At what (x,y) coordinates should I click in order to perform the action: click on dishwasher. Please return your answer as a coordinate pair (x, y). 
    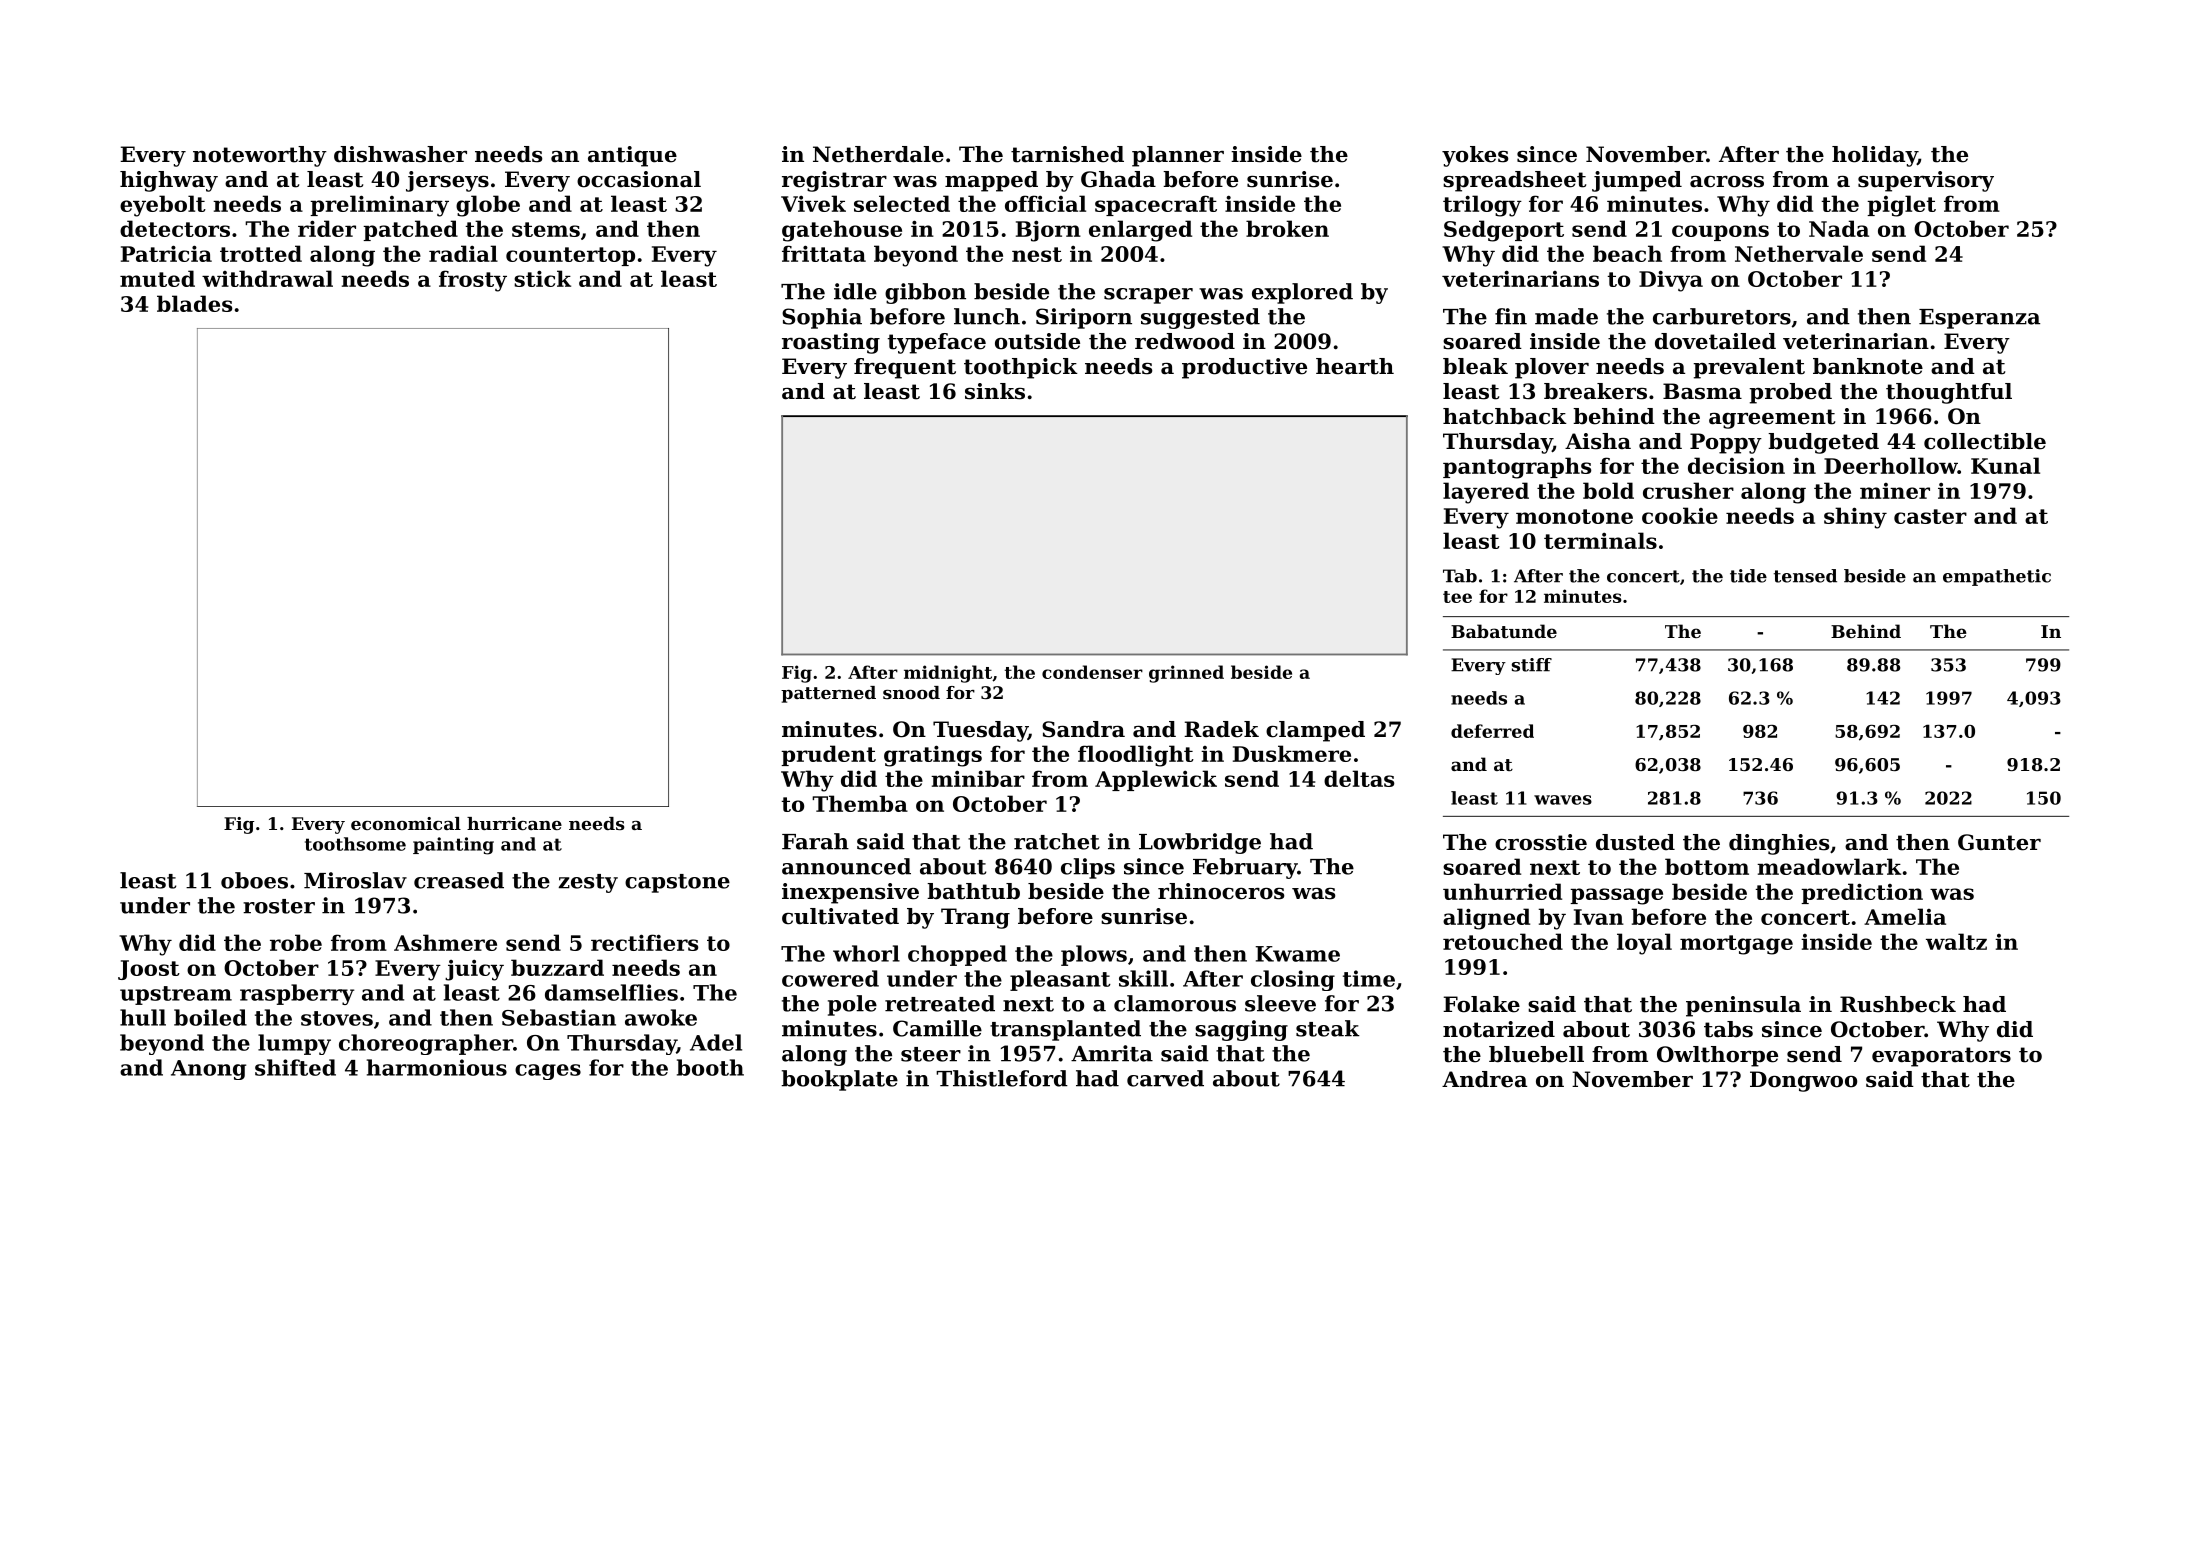
    Looking at the image, I should click on (400, 154).
